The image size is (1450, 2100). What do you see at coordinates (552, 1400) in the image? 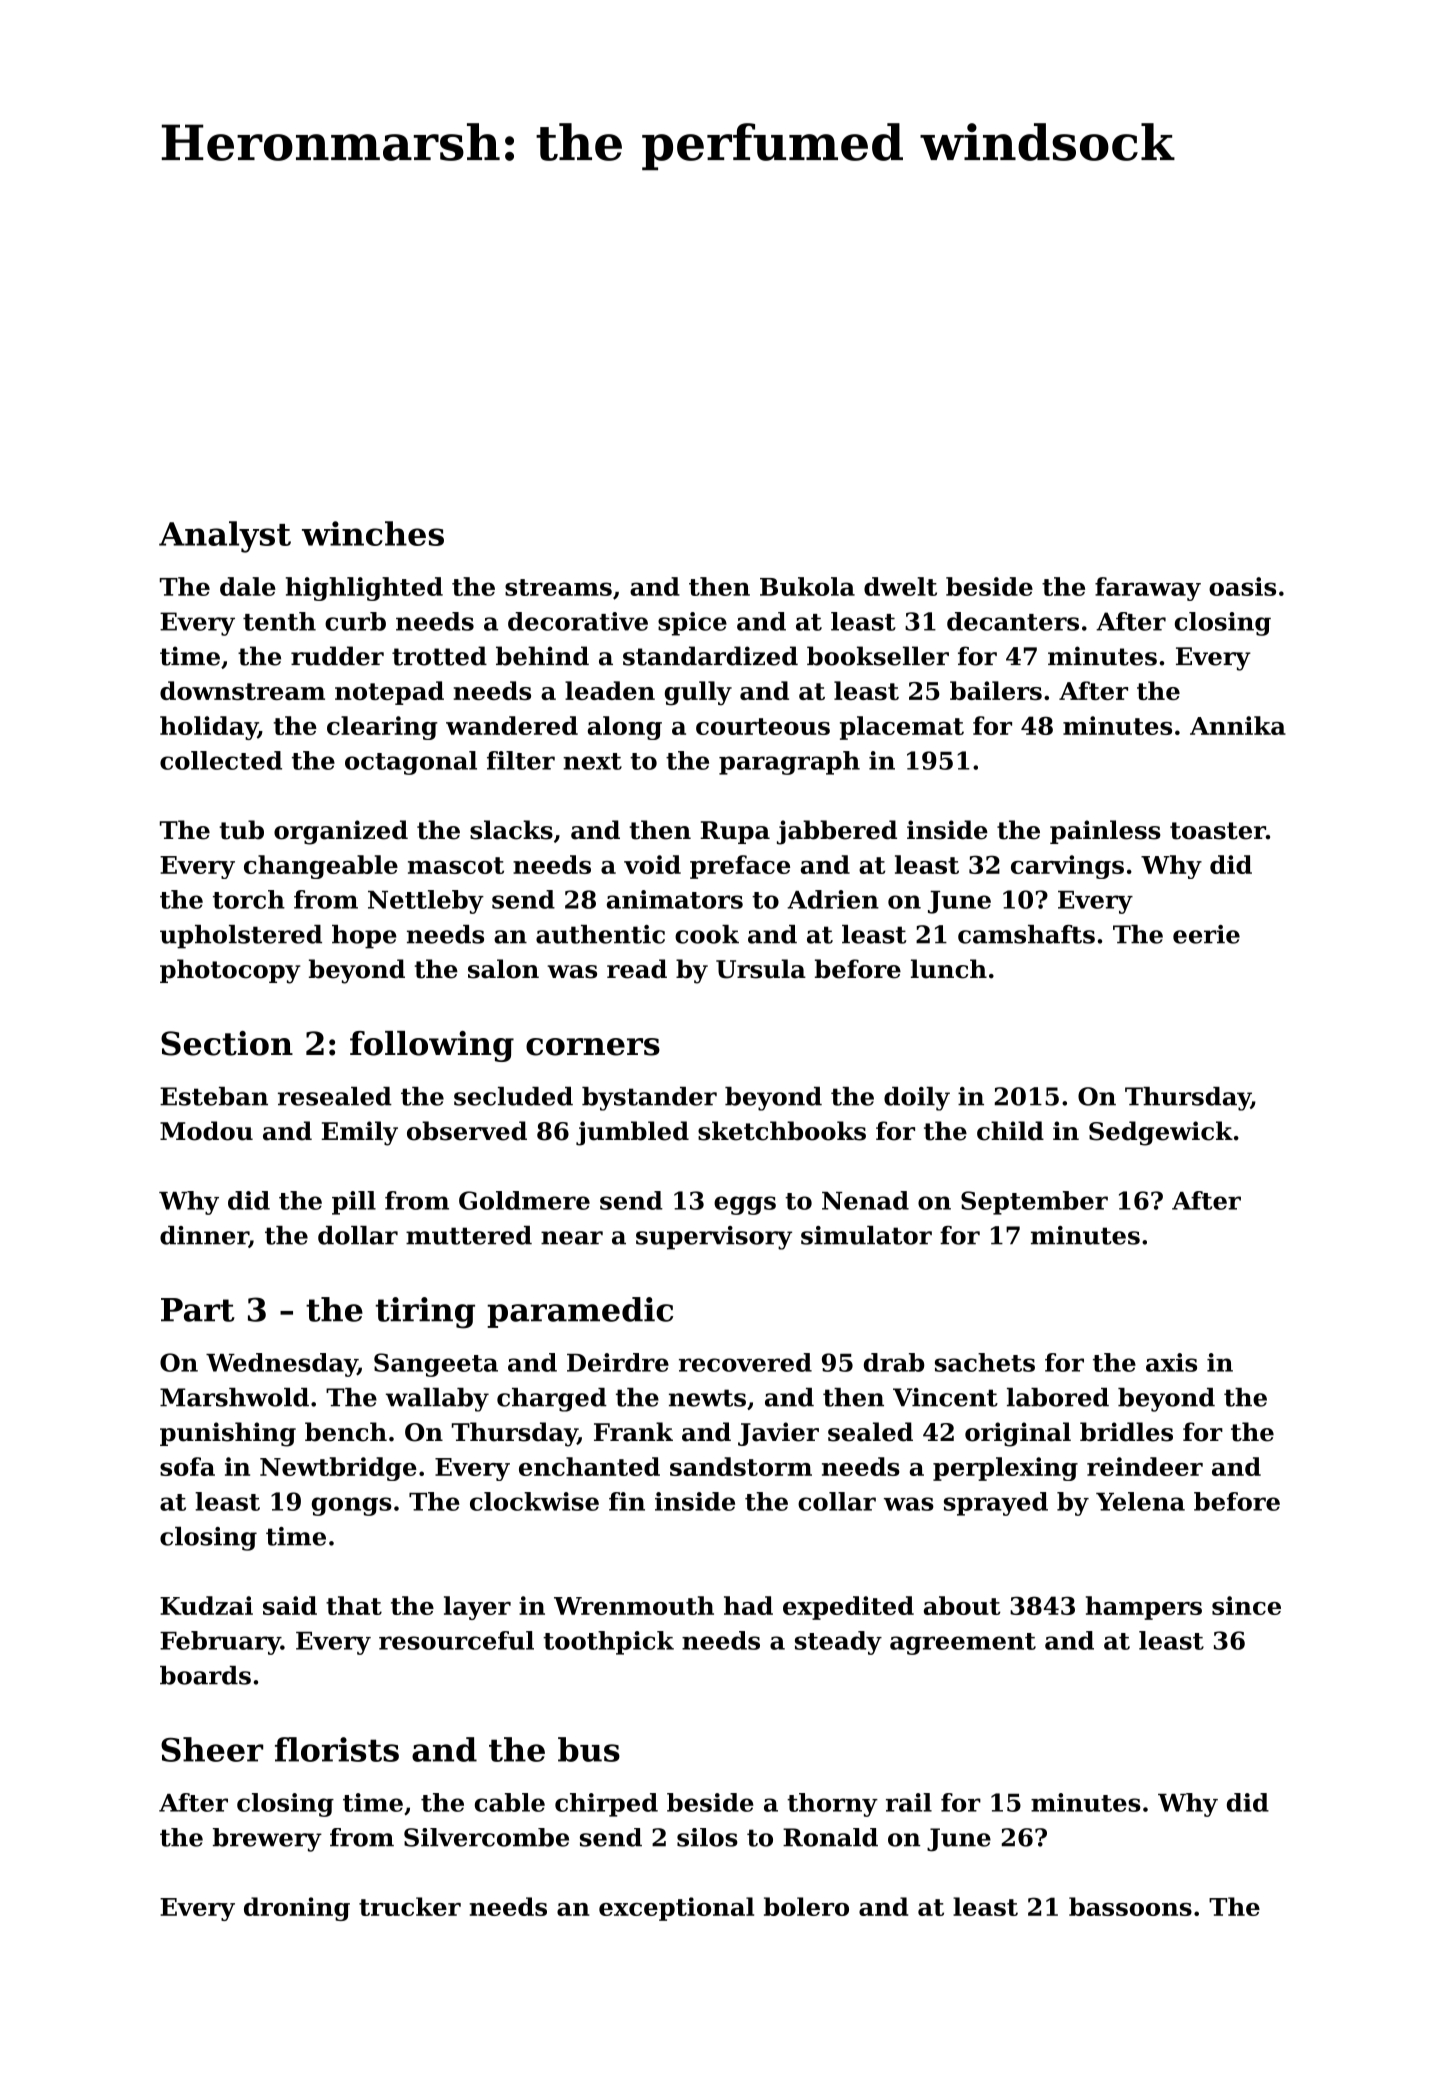
I see `charged` at bounding box center [552, 1400].
